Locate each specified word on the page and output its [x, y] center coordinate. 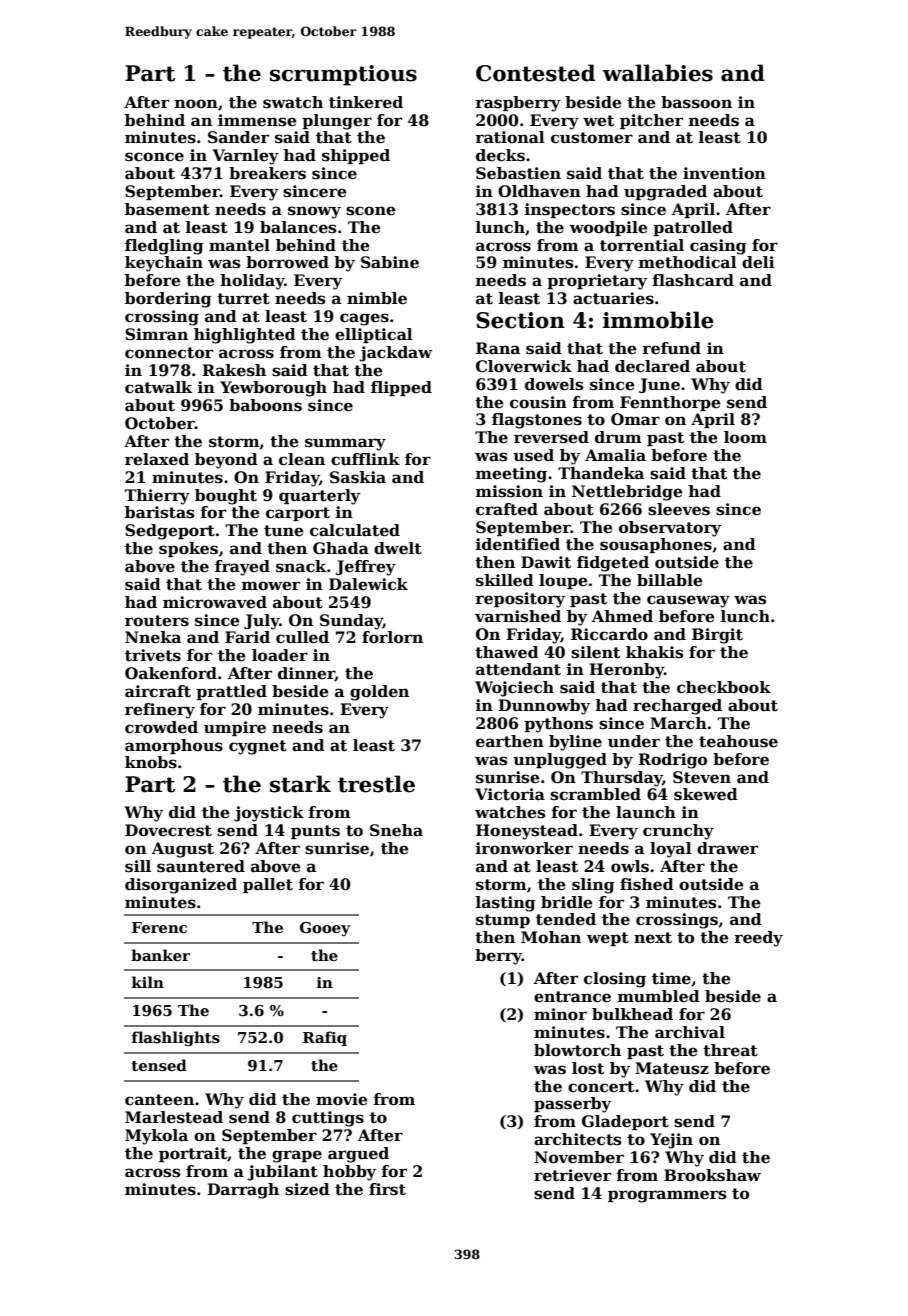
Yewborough [273, 389]
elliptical [374, 335]
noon [196, 104]
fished [647, 884]
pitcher [651, 121]
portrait [193, 1154]
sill [138, 866]
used [533, 455]
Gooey [325, 929]
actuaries [613, 298]
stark [300, 784]
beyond [226, 461]
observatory [670, 529]
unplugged [560, 761]
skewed [706, 794]
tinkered [366, 102]
